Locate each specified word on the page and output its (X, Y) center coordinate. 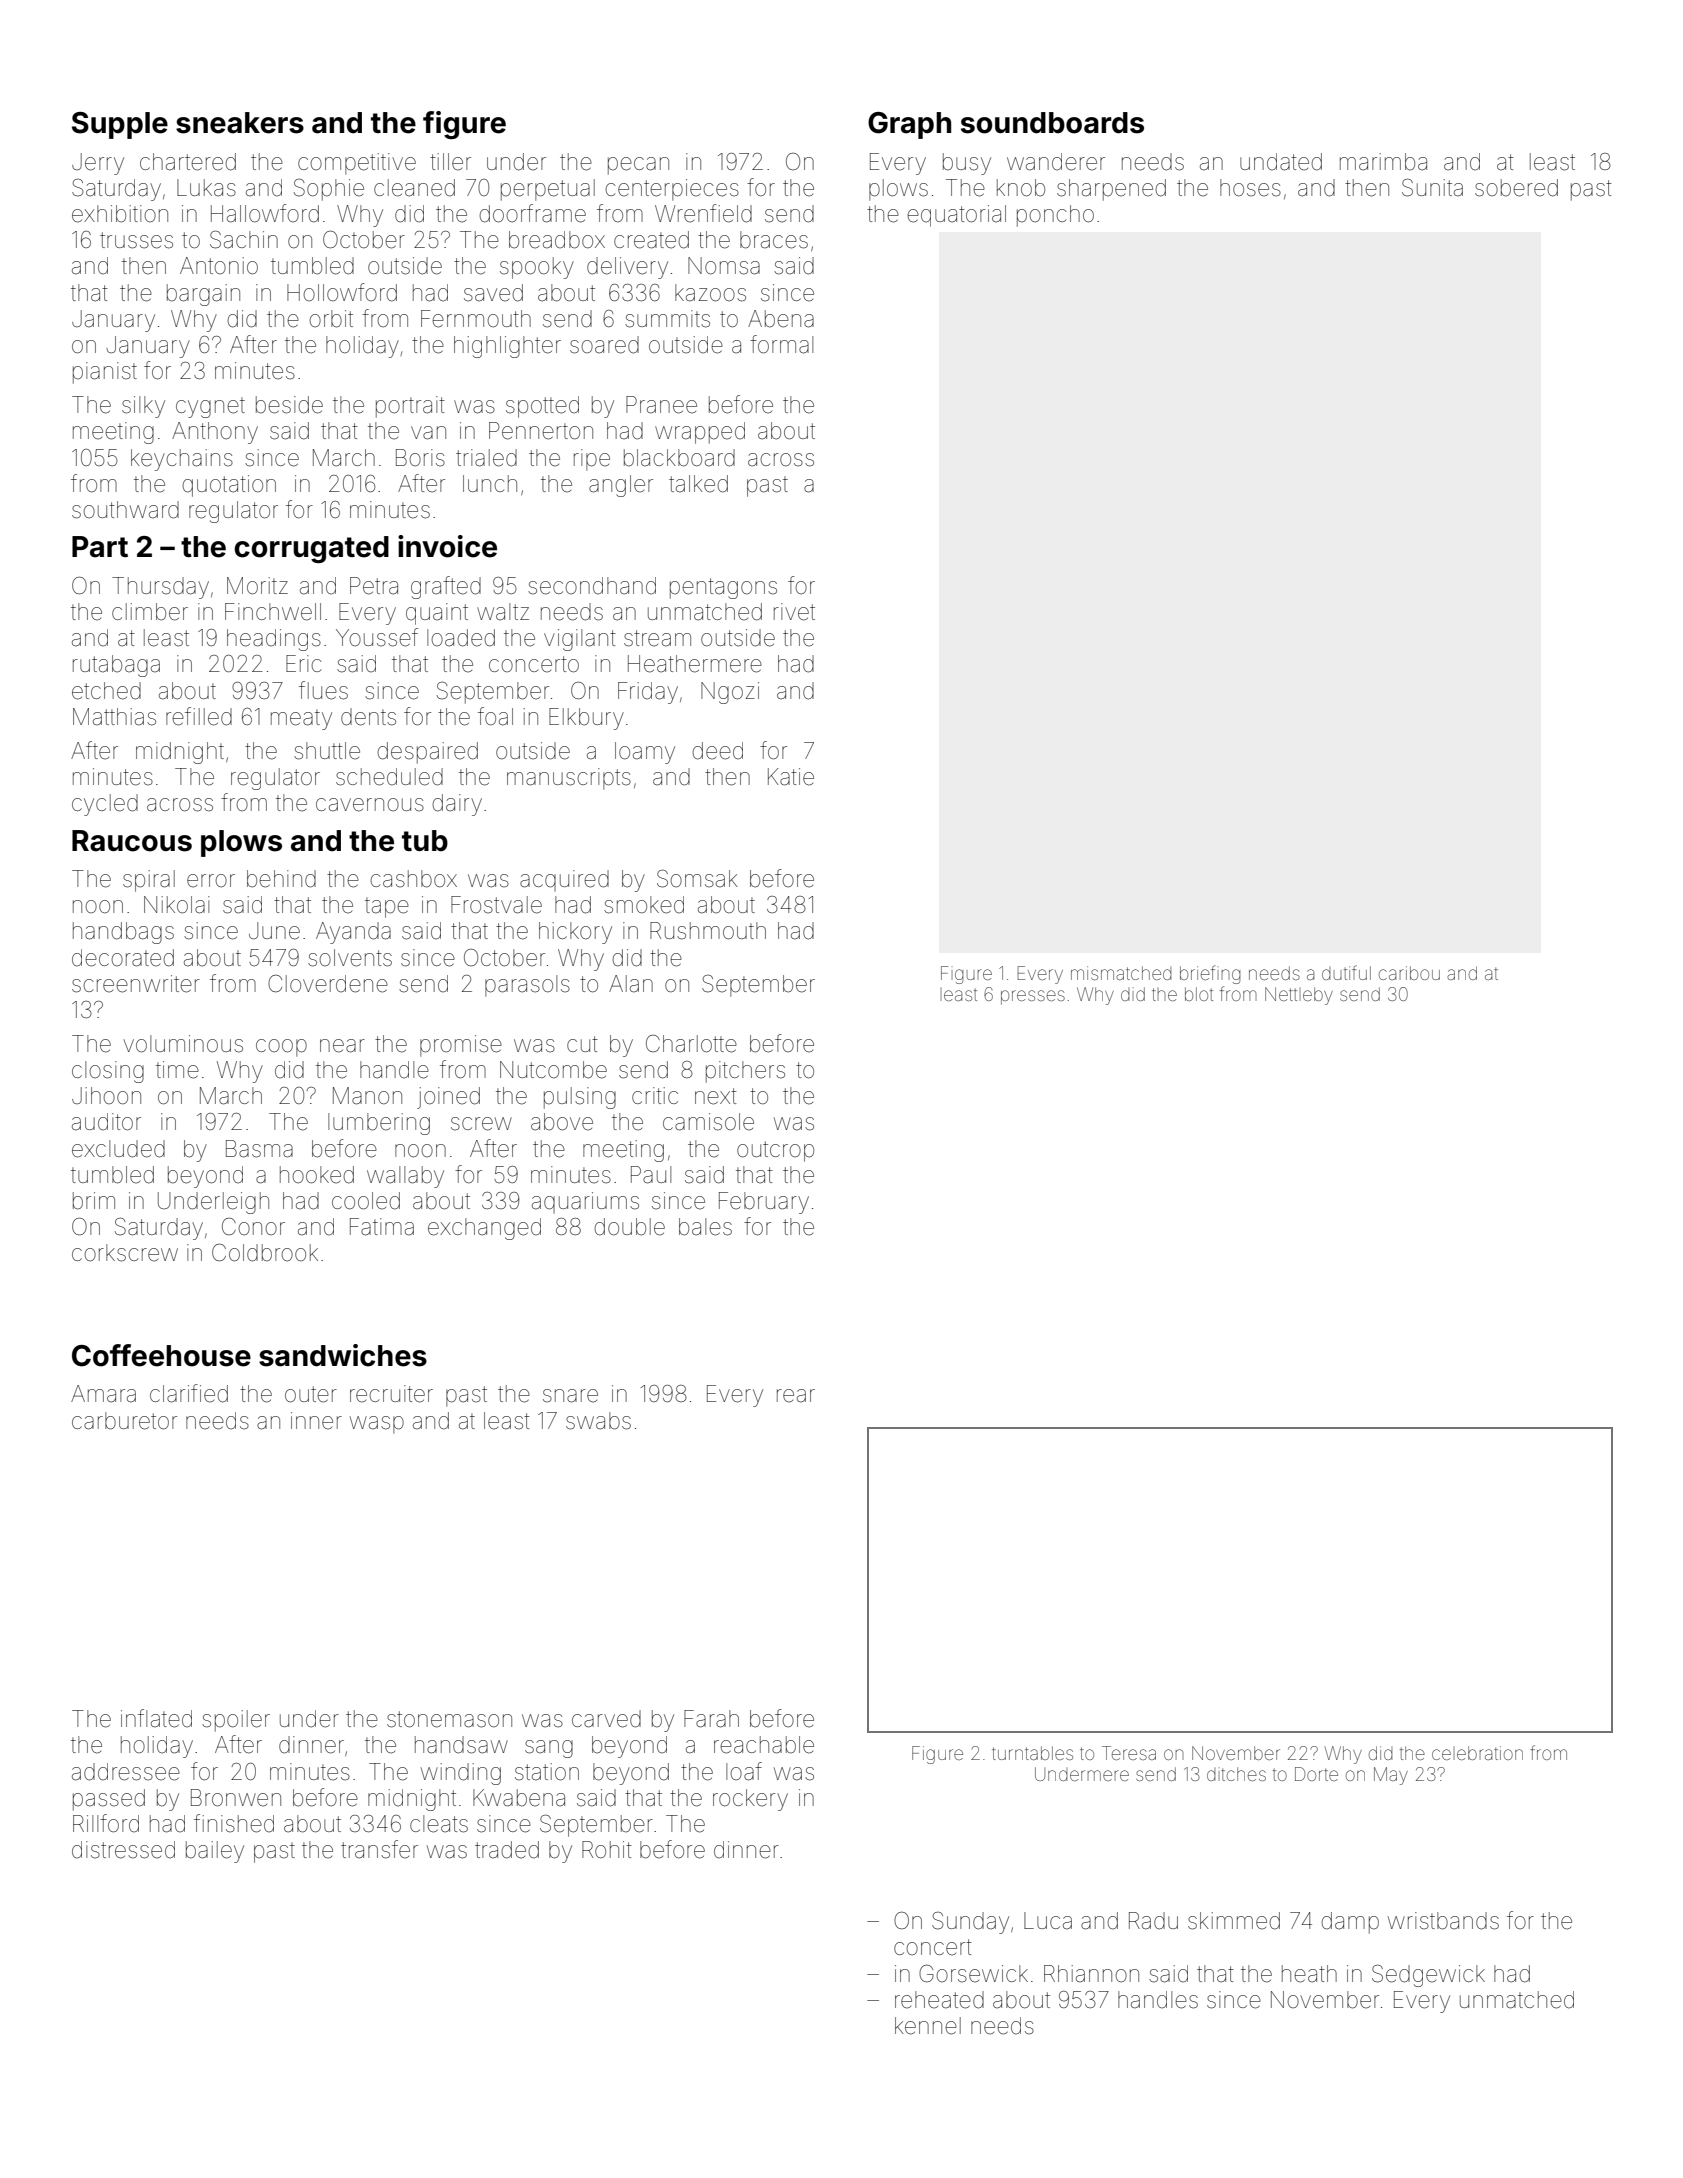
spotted (542, 407)
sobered (1516, 188)
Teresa (1129, 1753)
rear (796, 1396)
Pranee (661, 405)
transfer (379, 1849)
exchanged (484, 1229)
